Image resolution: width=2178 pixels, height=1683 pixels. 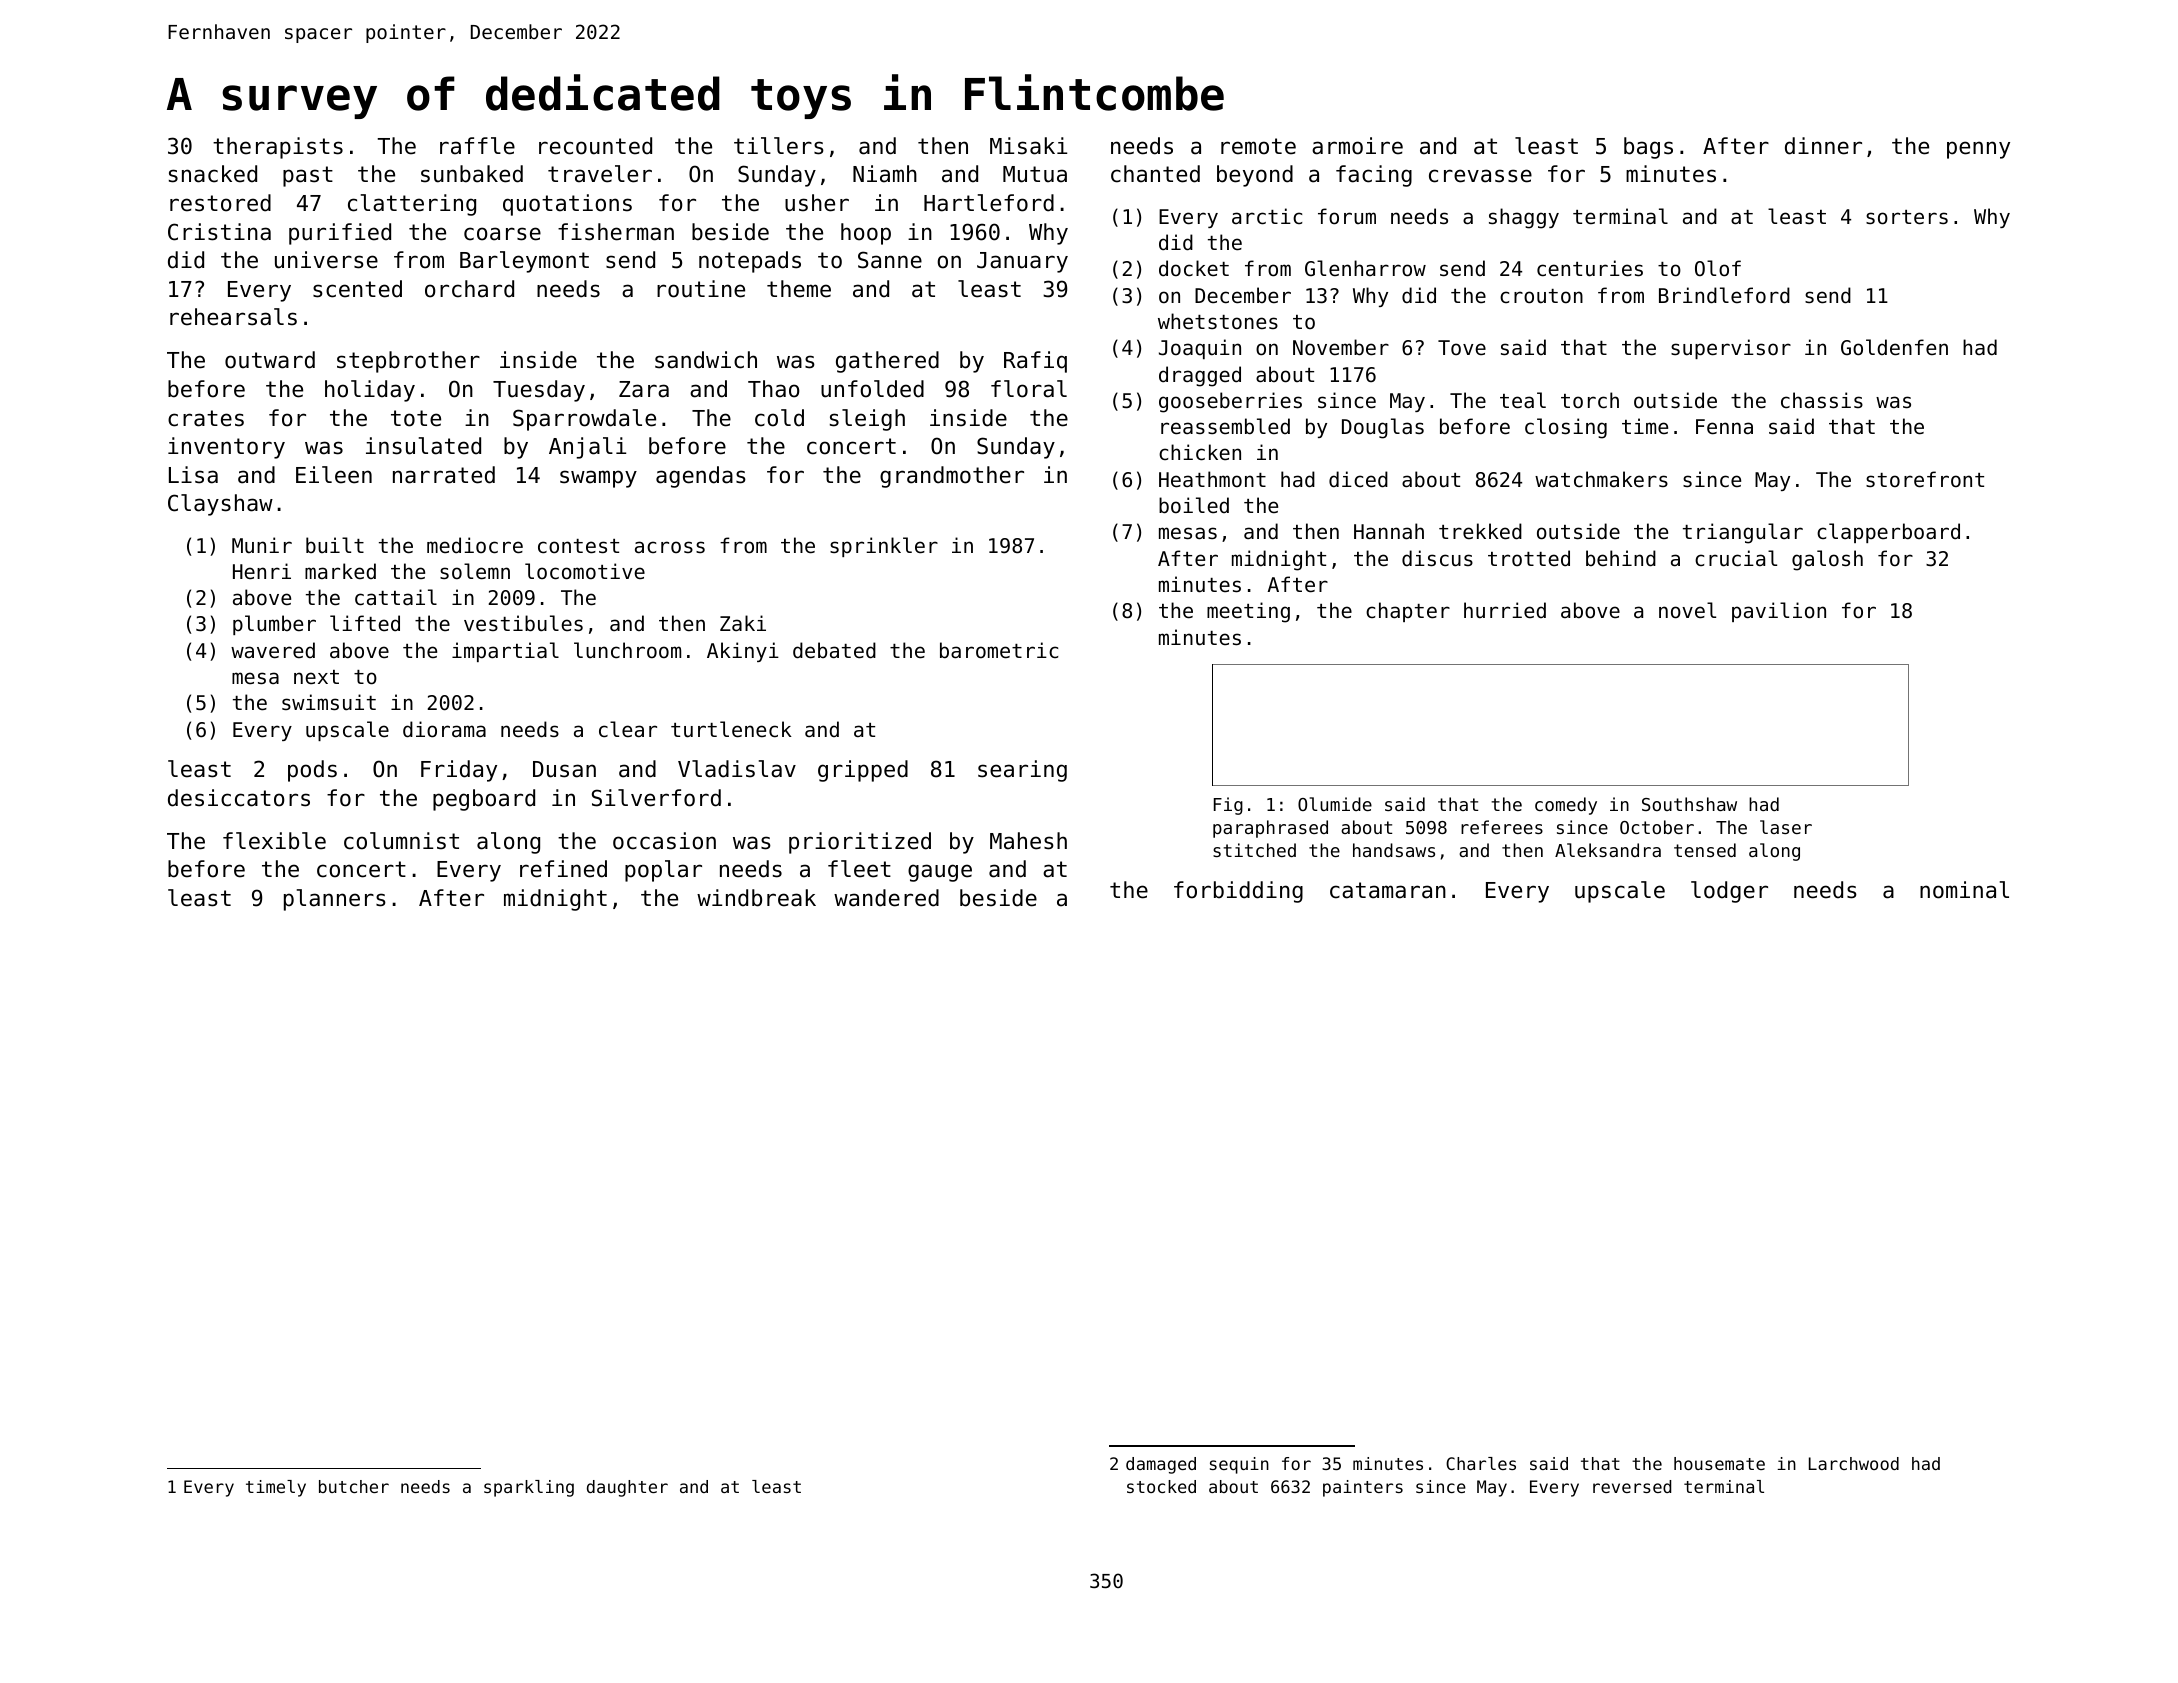 What do you see at coordinates (1022, 771) in the page?
I see `searing` at bounding box center [1022, 771].
